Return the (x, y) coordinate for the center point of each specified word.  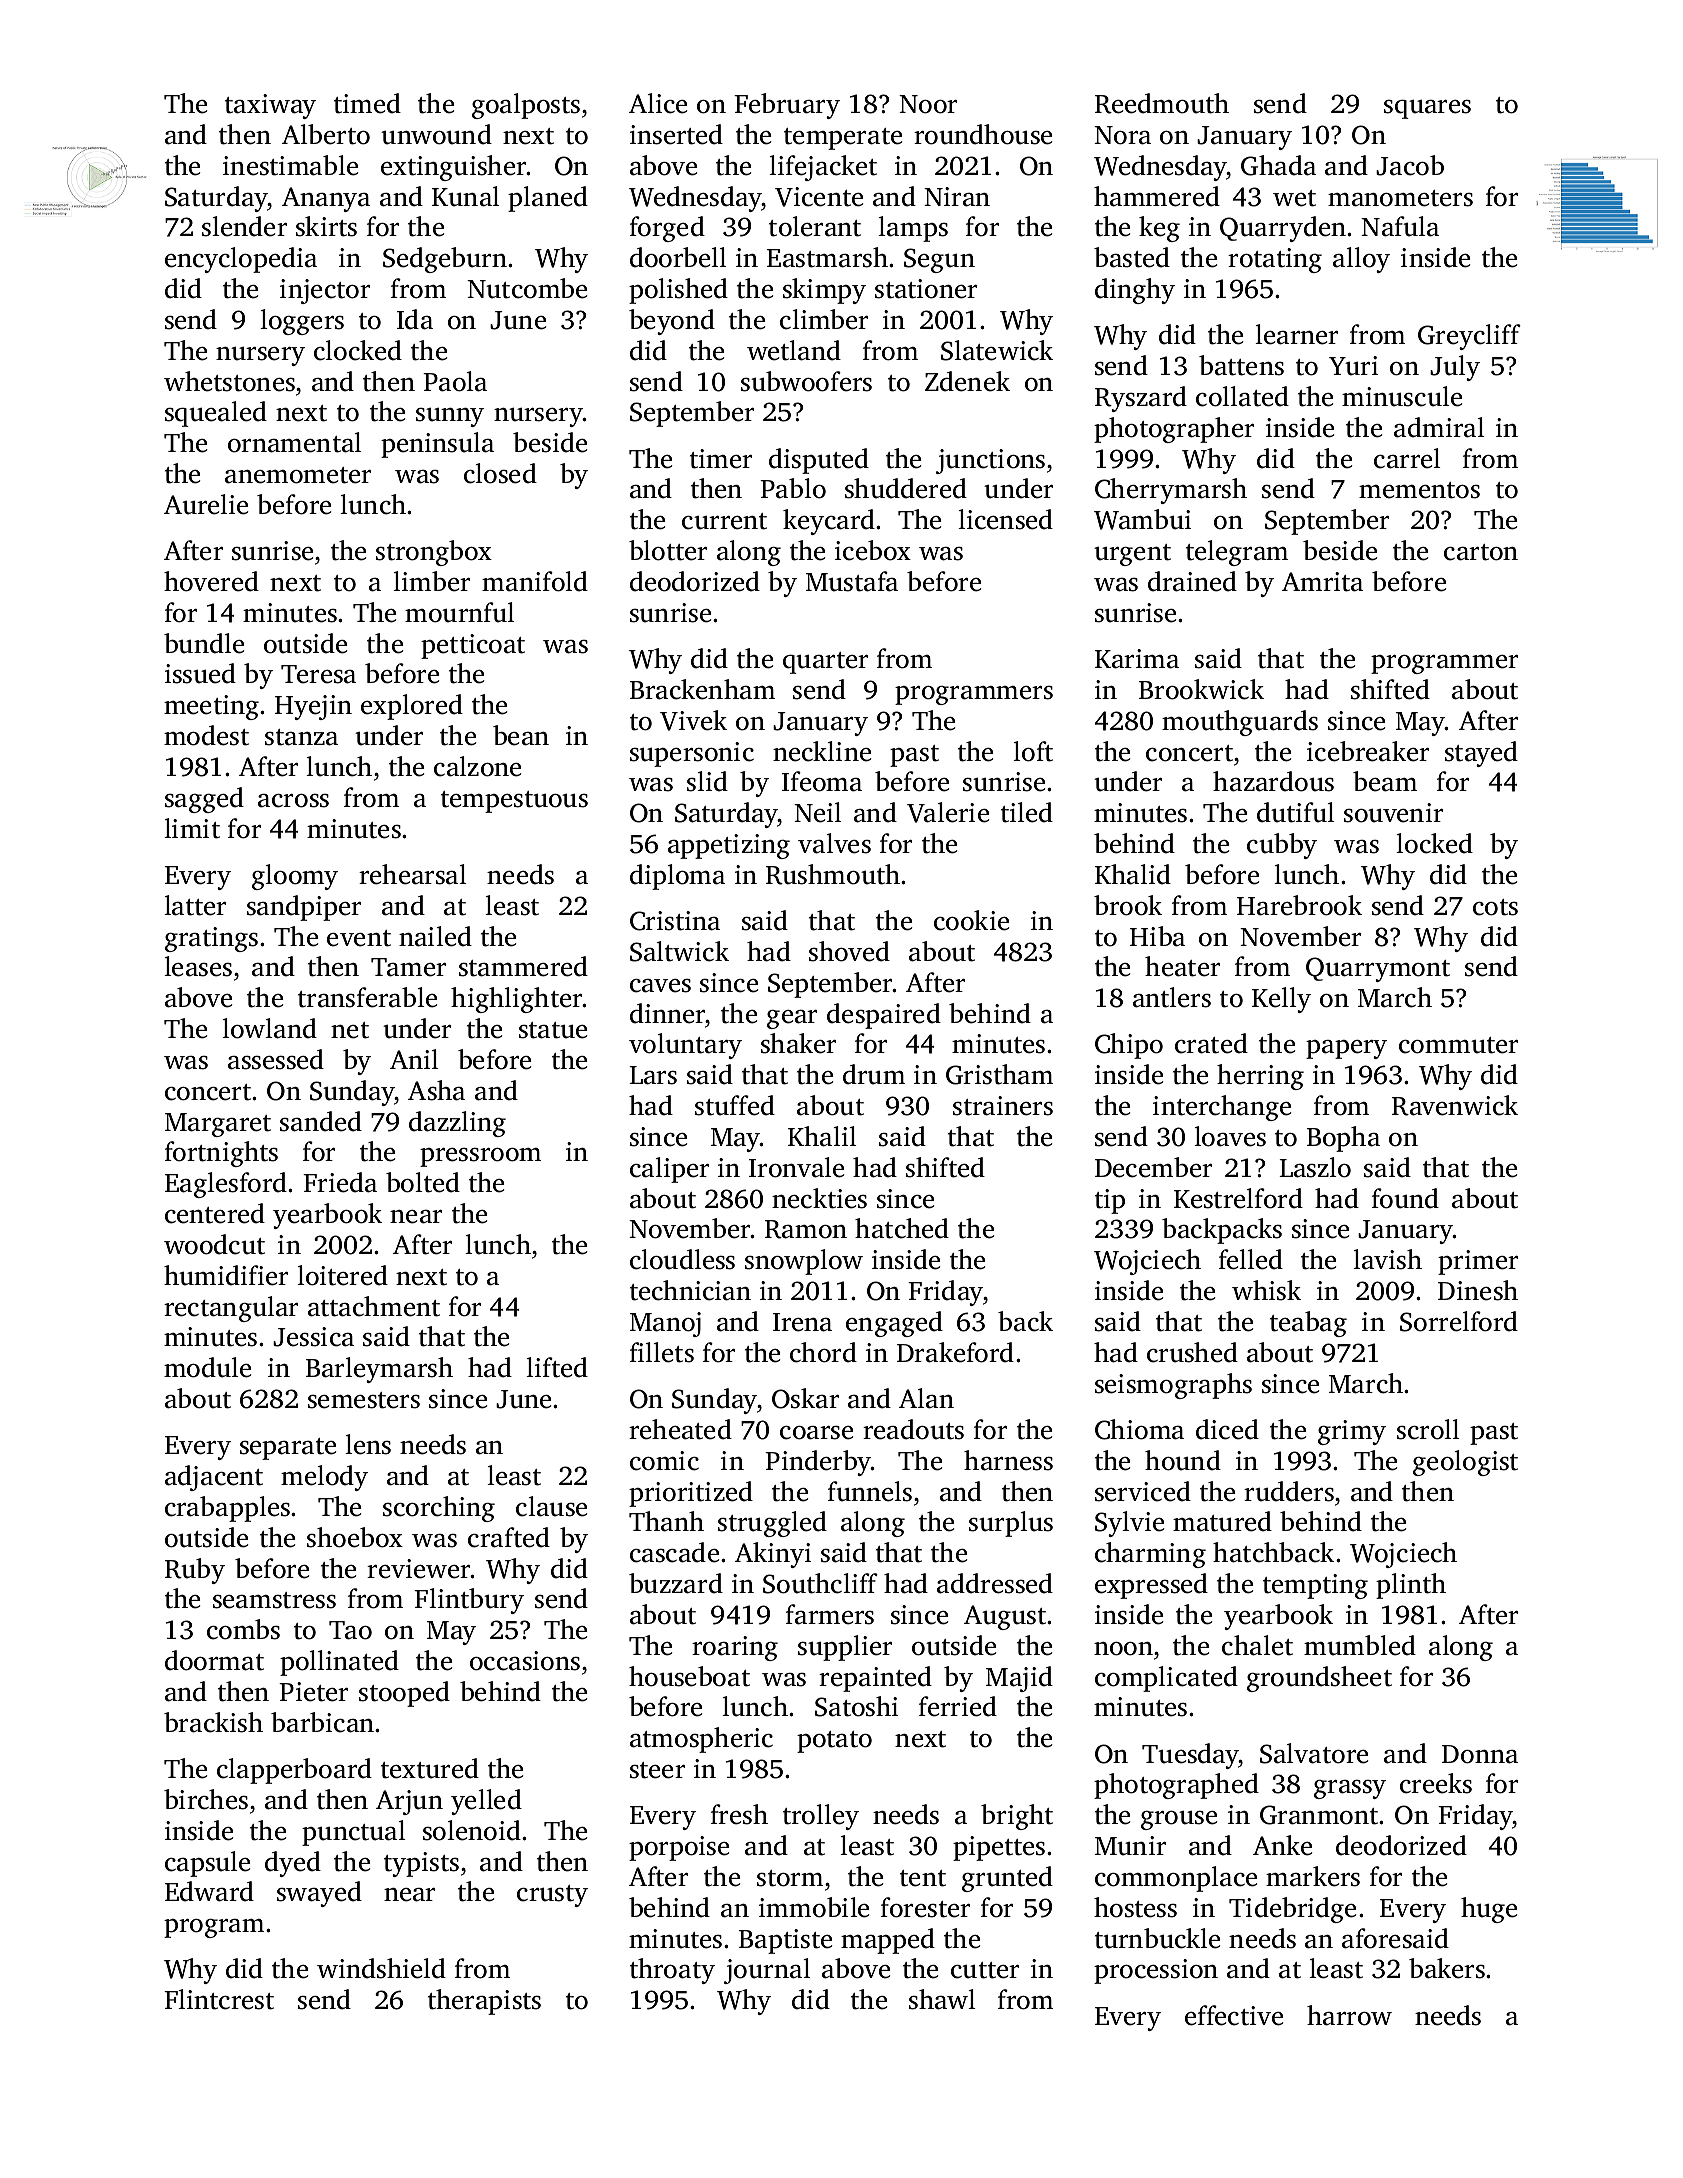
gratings (211, 939)
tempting (1315, 1586)
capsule (207, 1864)
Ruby (195, 1571)
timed (367, 103)
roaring (735, 1648)
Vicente (819, 197)
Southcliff (820, 1583)
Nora (1122, 135)
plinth (1411, 1586)
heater (1182, 966)
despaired (884, 1016)
